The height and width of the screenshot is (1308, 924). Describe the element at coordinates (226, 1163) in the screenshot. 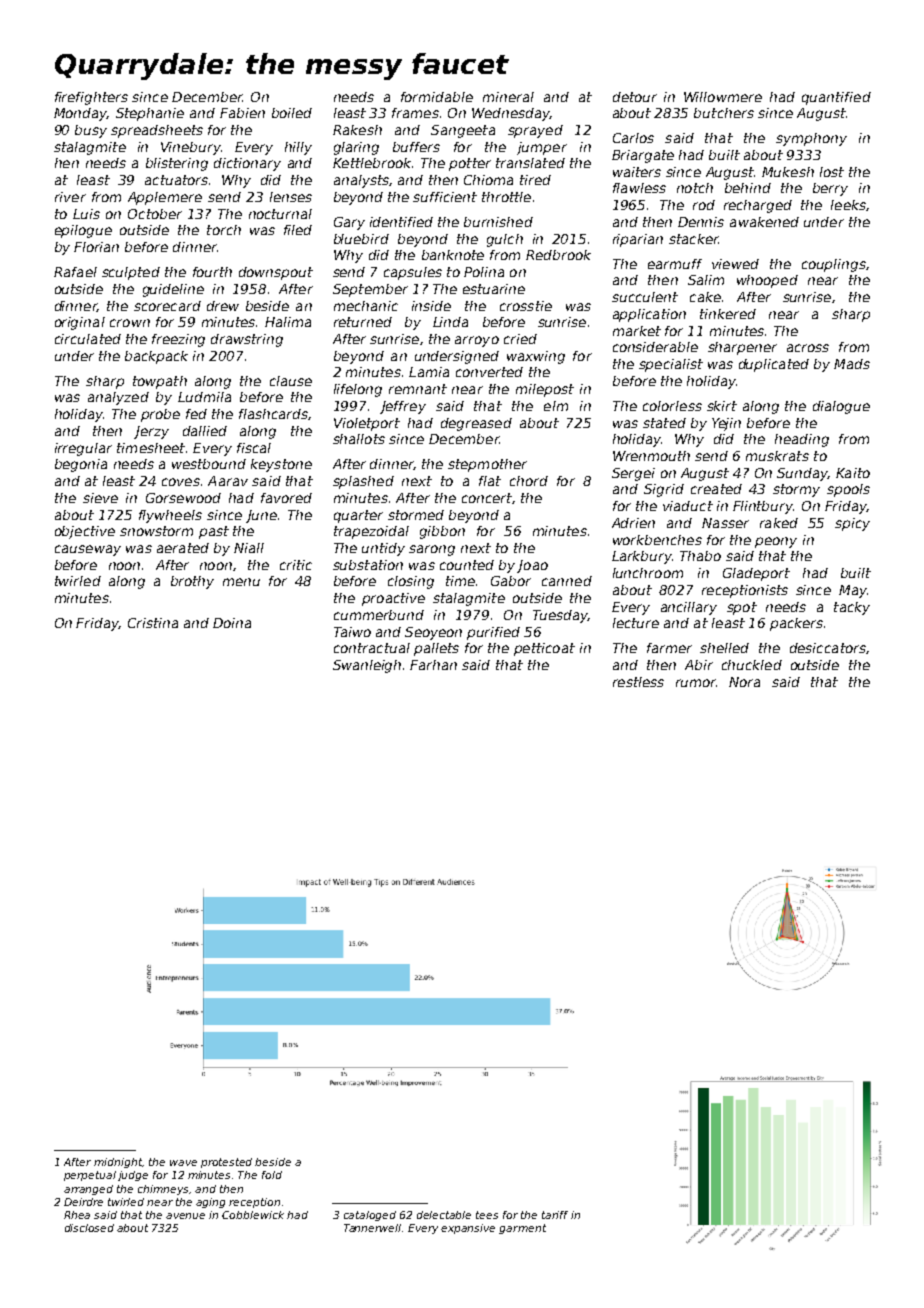

I see `protested` at that location.
